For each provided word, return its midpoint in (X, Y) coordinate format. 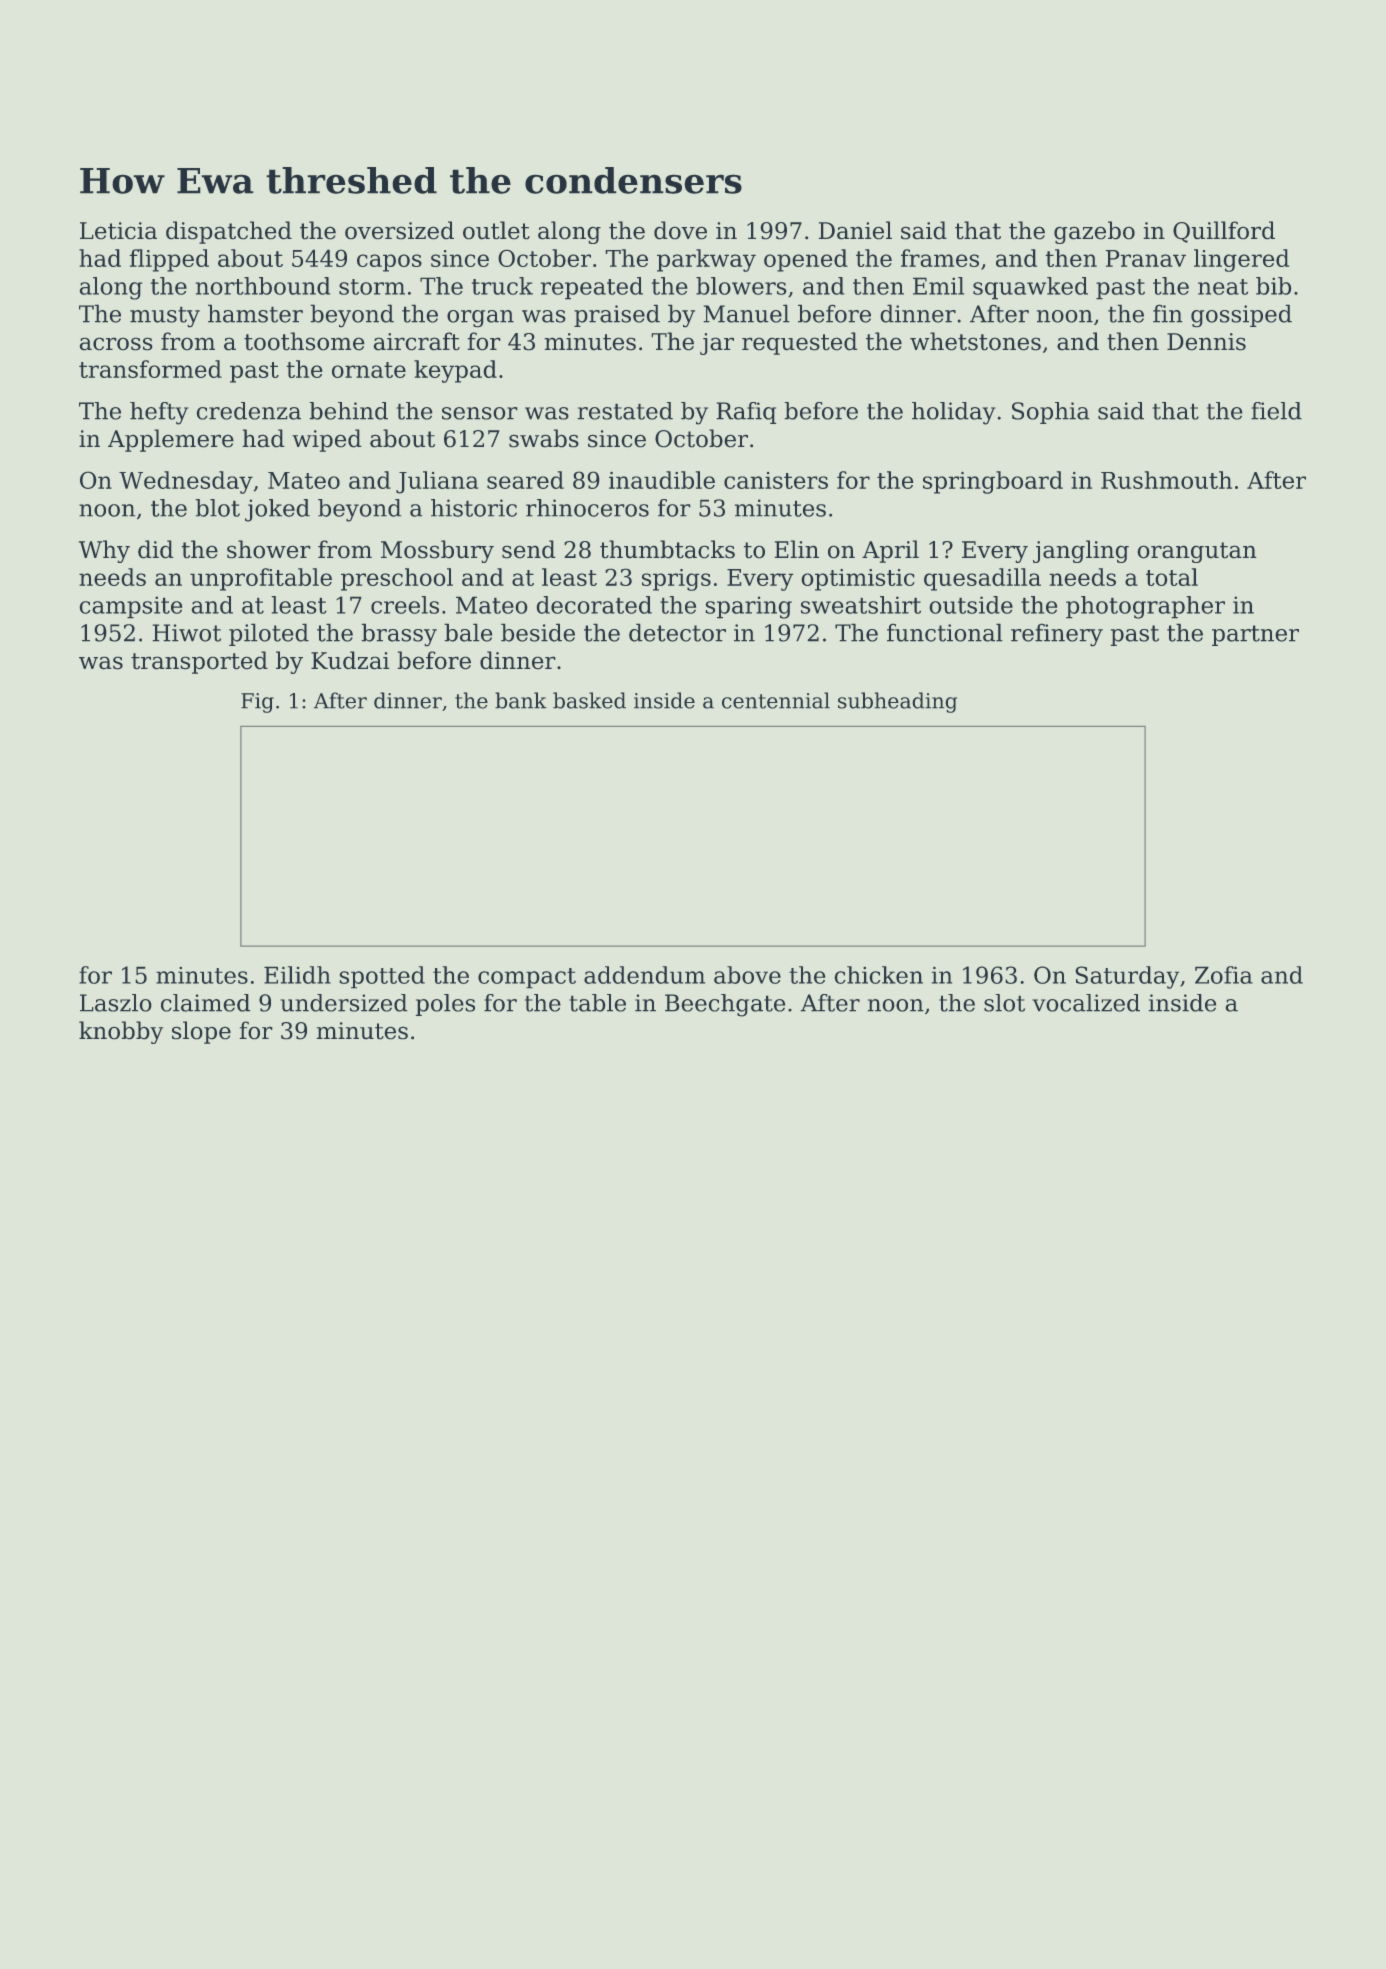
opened (806, 260)
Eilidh (297, 975)
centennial (776, 700)
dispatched (229, 232)
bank (521, 700)
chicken (879, 975)
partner (1255, 635)
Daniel (855, 230)
